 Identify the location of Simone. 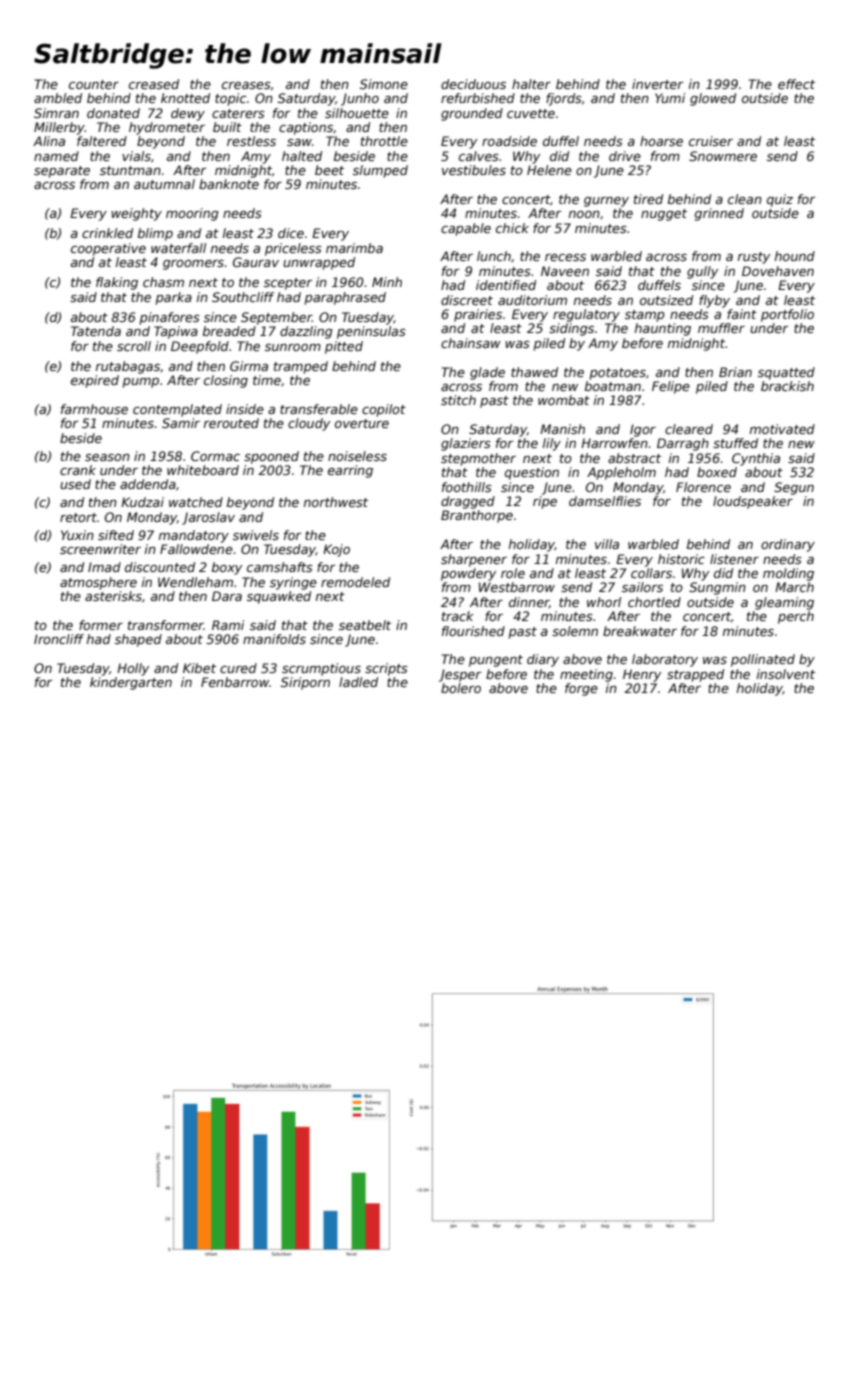
(384, 84).
